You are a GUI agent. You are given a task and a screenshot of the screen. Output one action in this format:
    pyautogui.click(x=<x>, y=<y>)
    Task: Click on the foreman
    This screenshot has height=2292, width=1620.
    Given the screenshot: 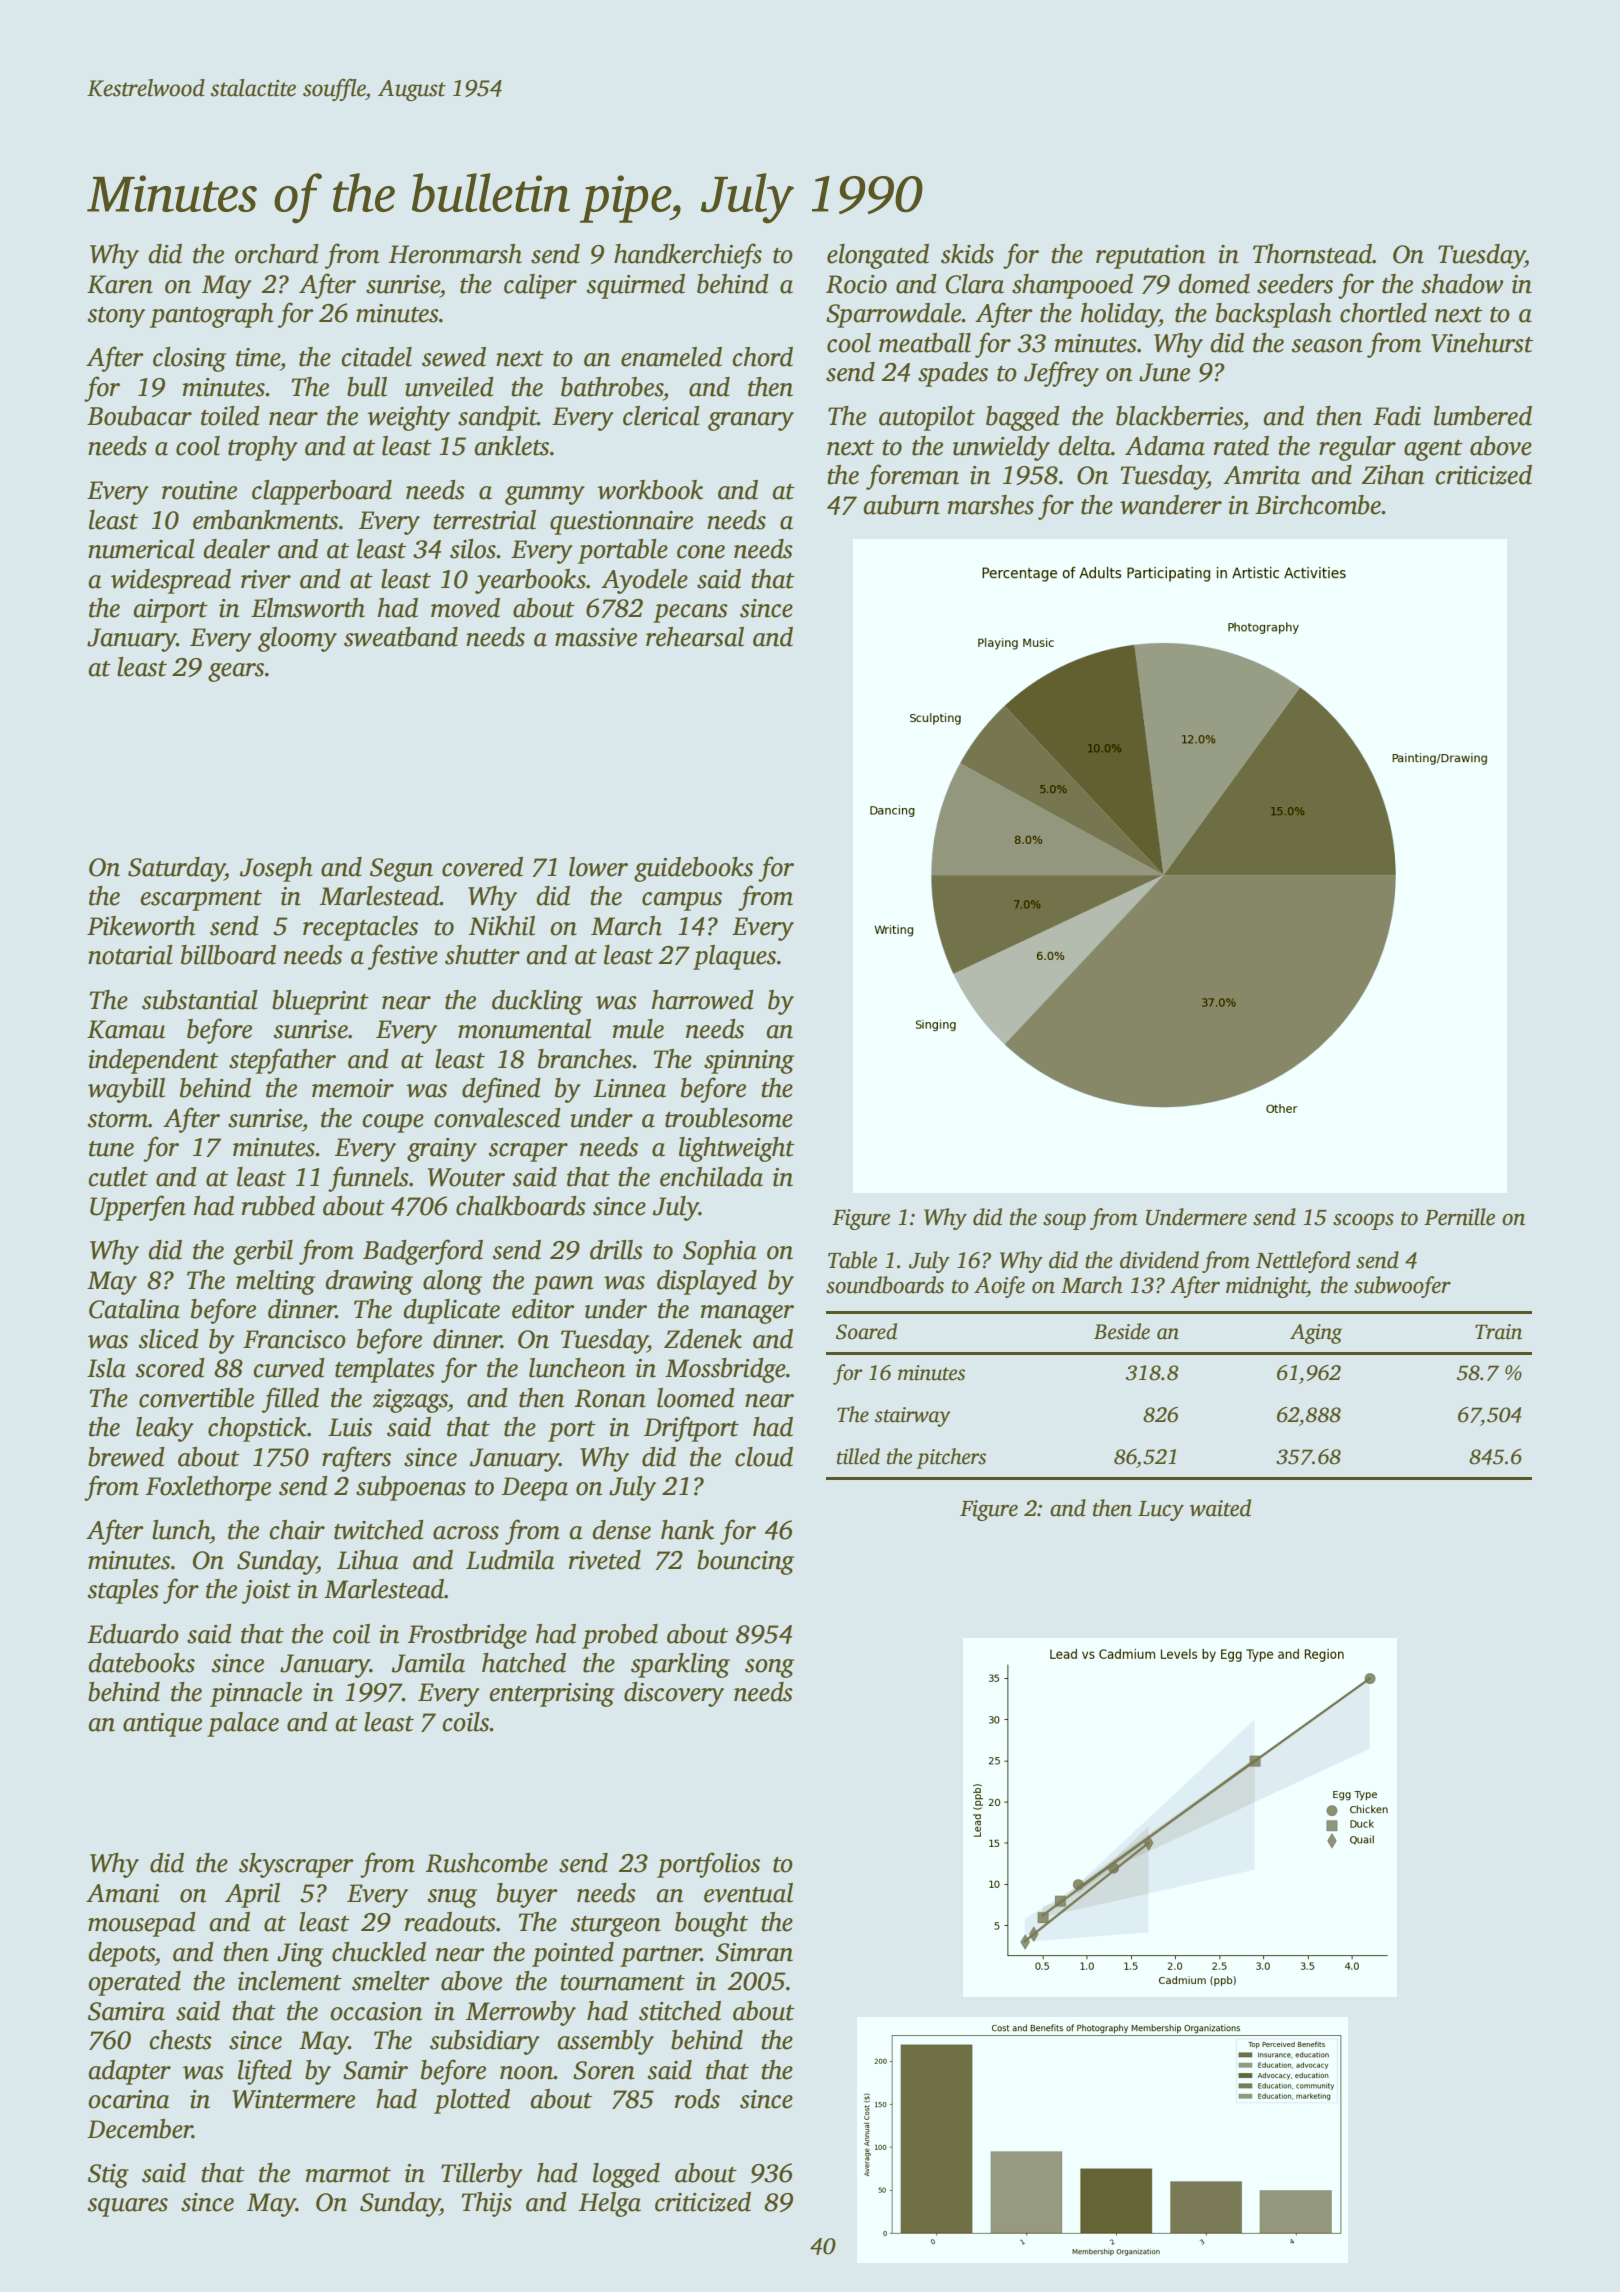 What is the action you would take?
    pyautogui.click(x=912, y=477)
